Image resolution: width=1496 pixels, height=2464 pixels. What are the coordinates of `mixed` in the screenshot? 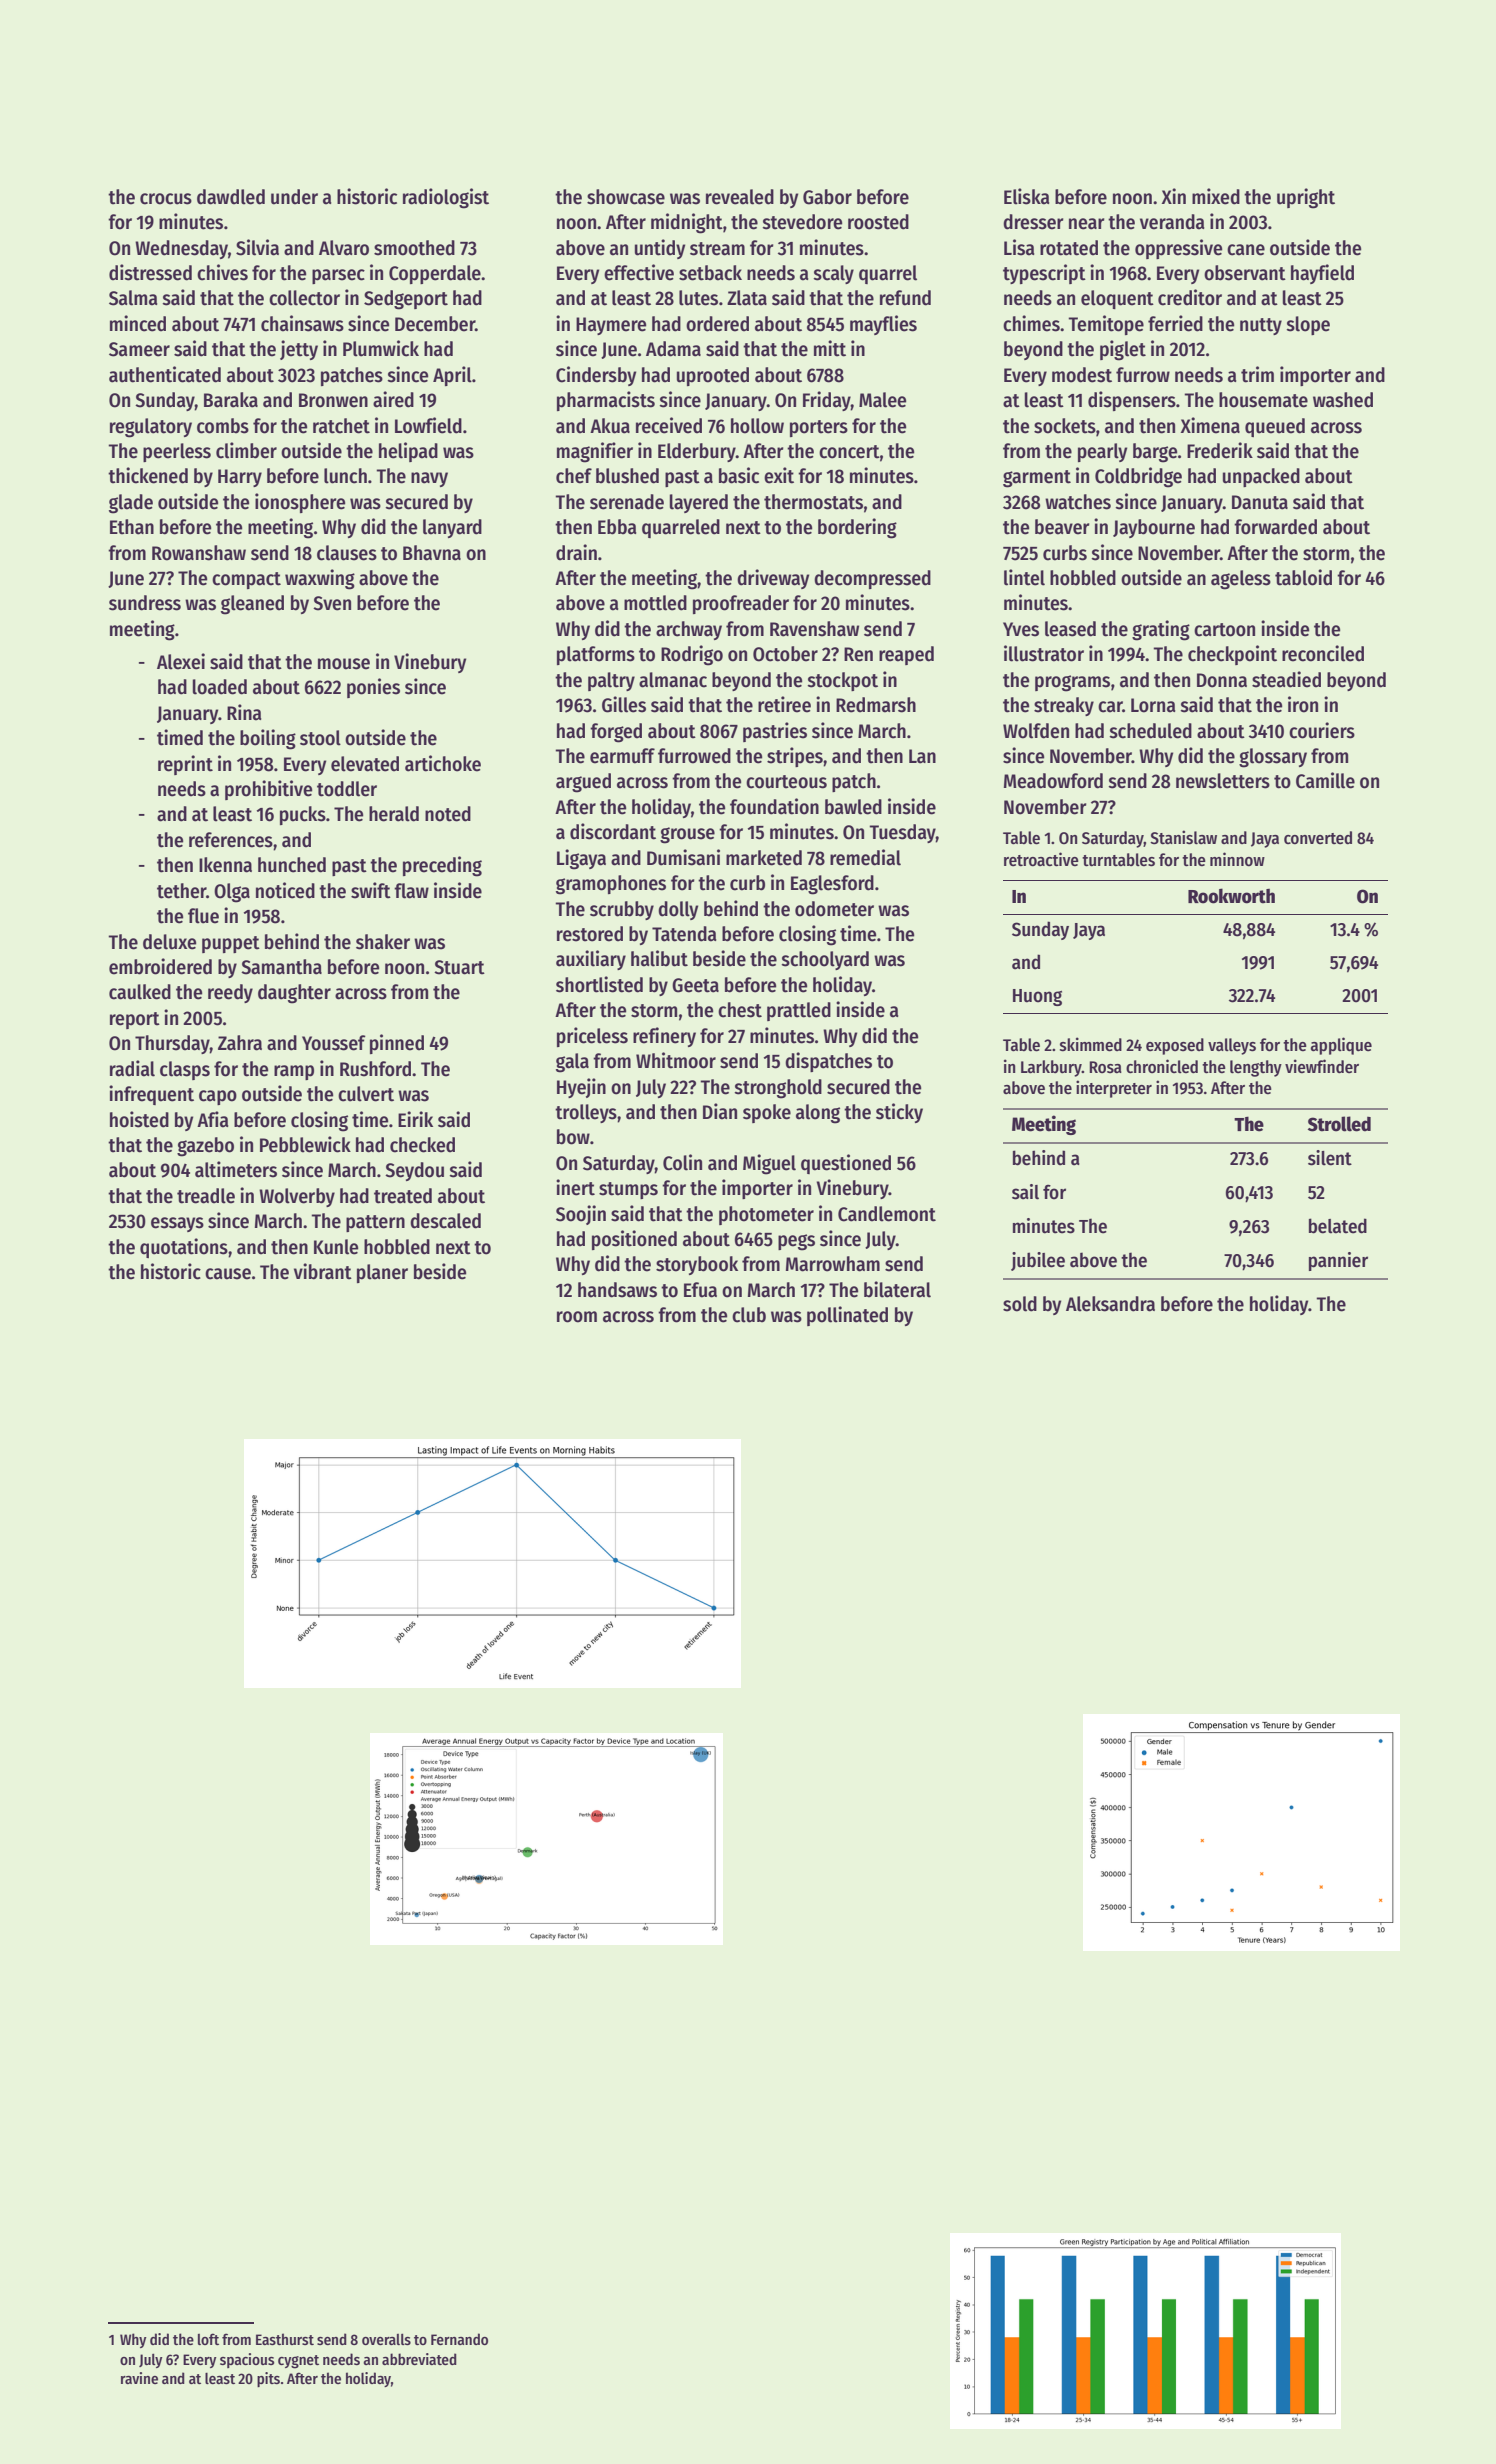 It's located at (1216, 196).
